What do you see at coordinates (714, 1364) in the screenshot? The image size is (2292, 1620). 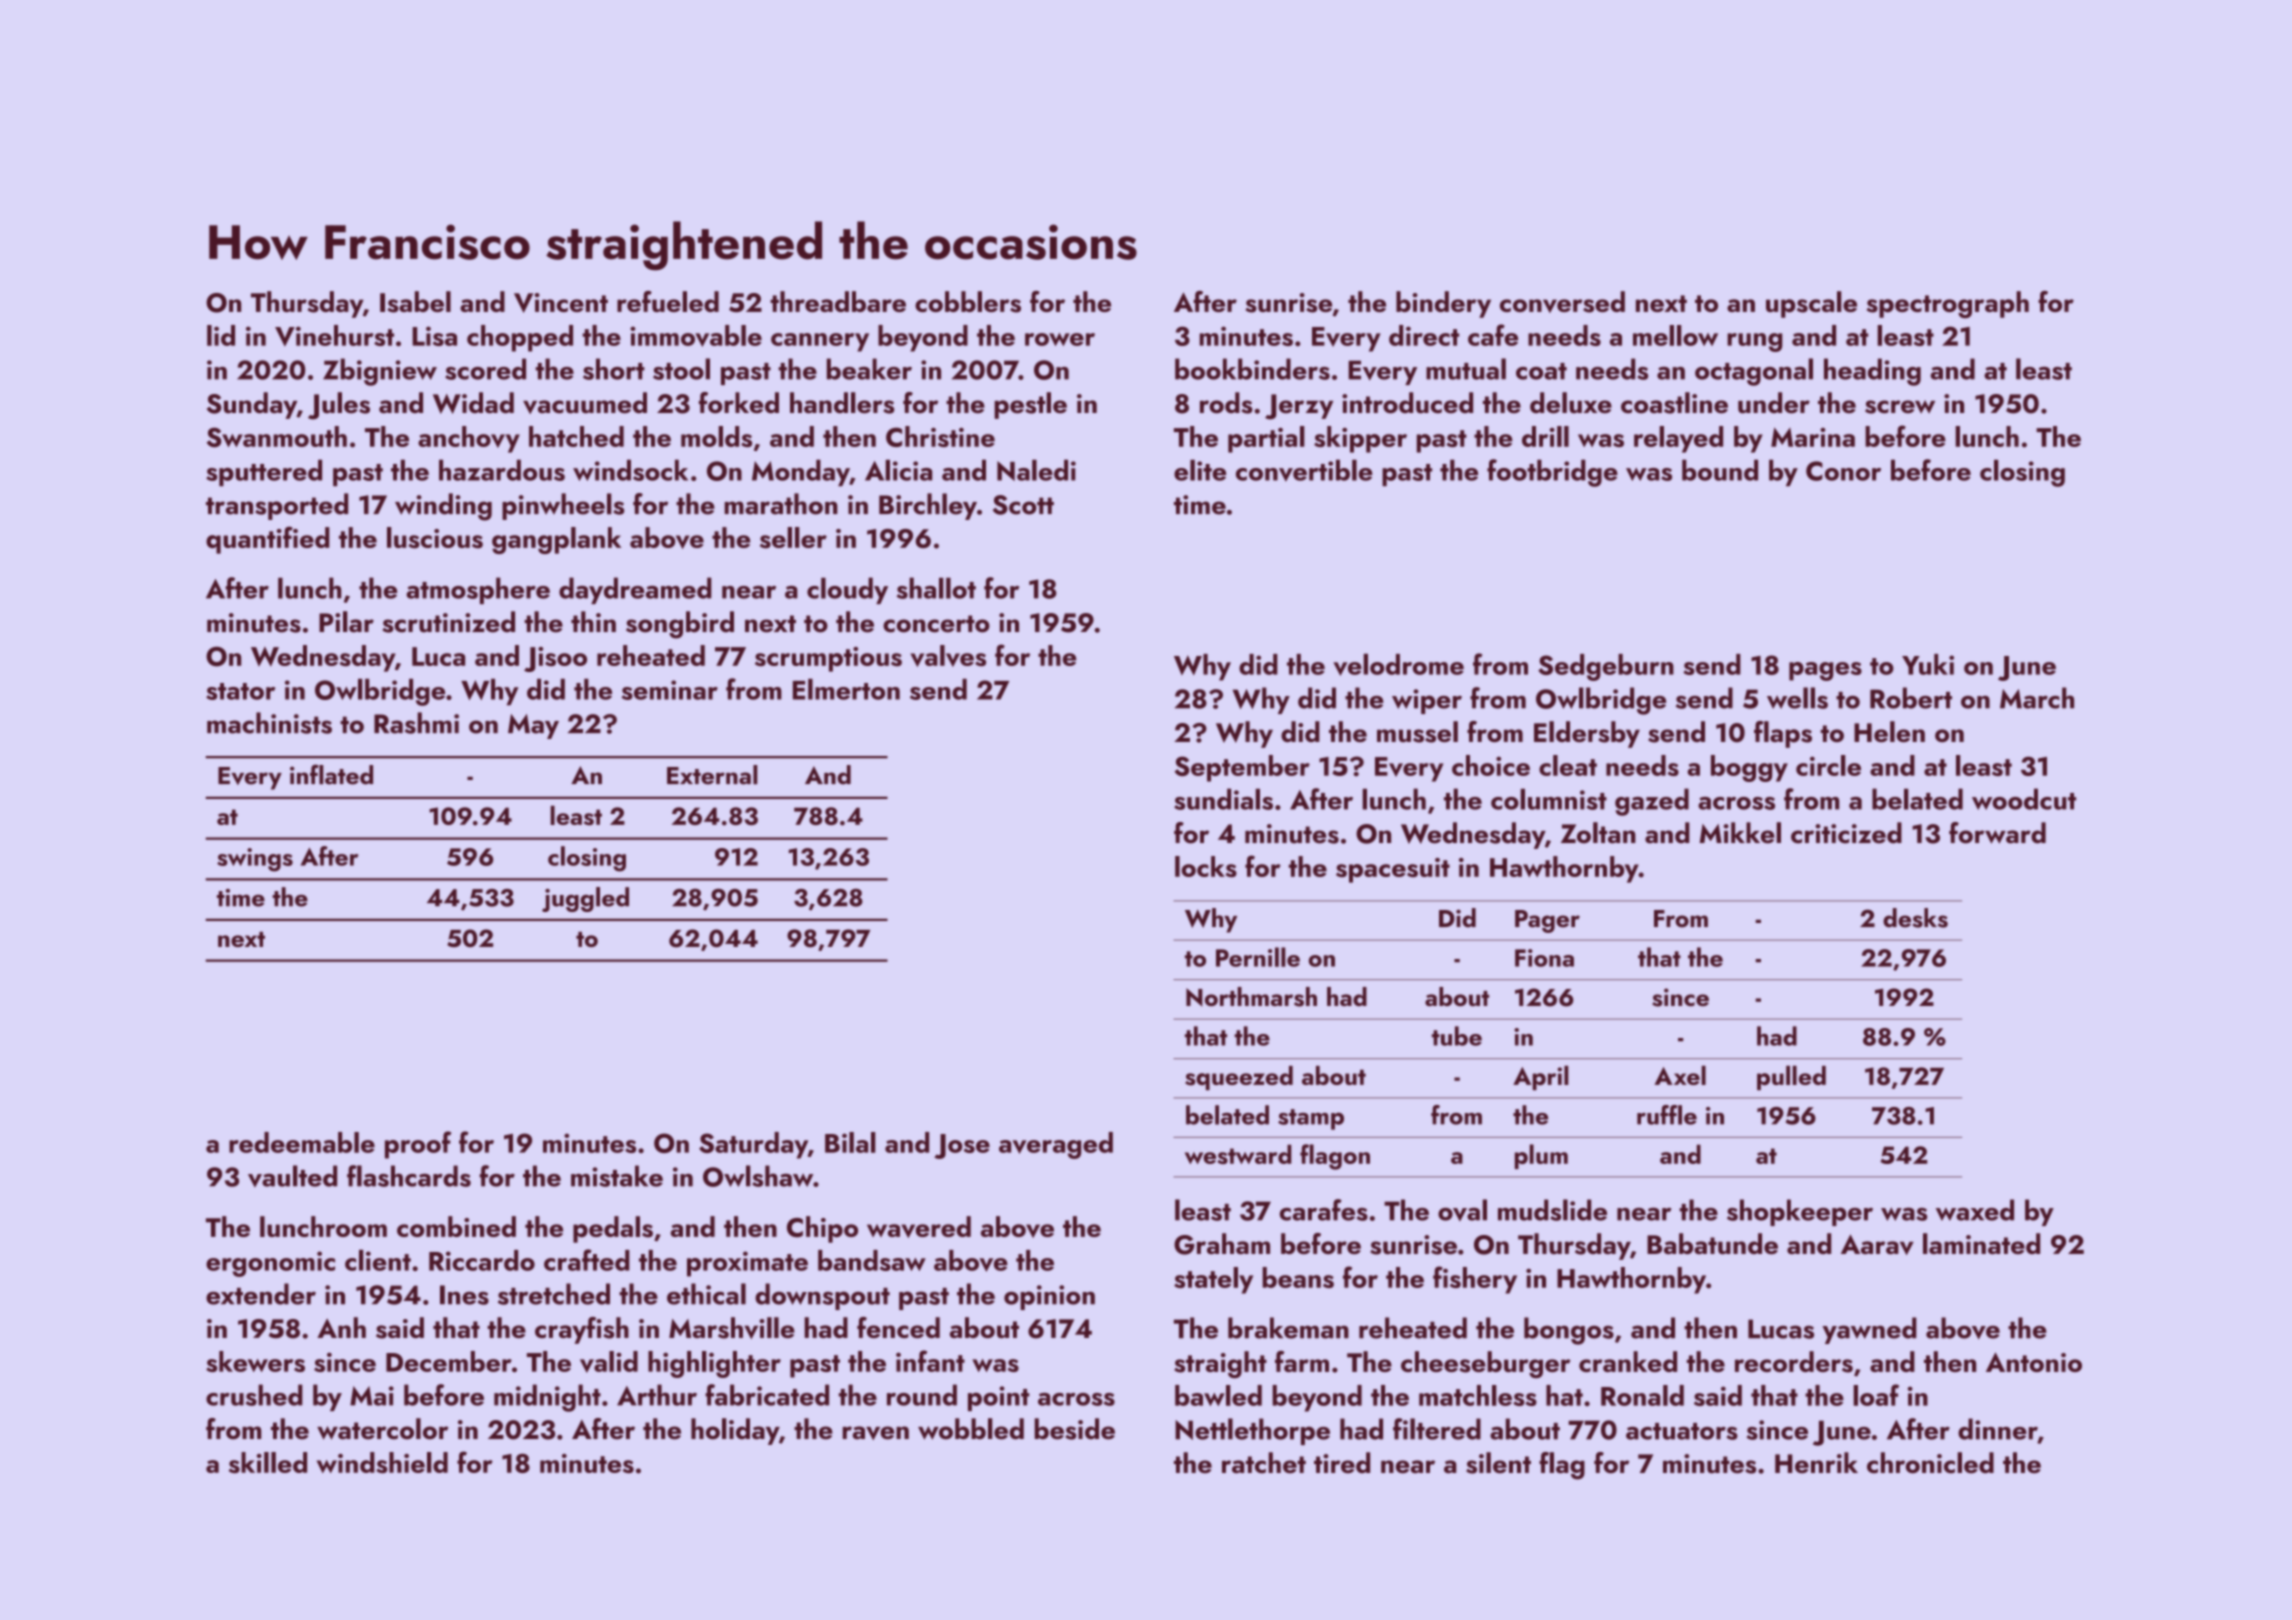 I see `highlighter` at bounding box center [714, 1364].
